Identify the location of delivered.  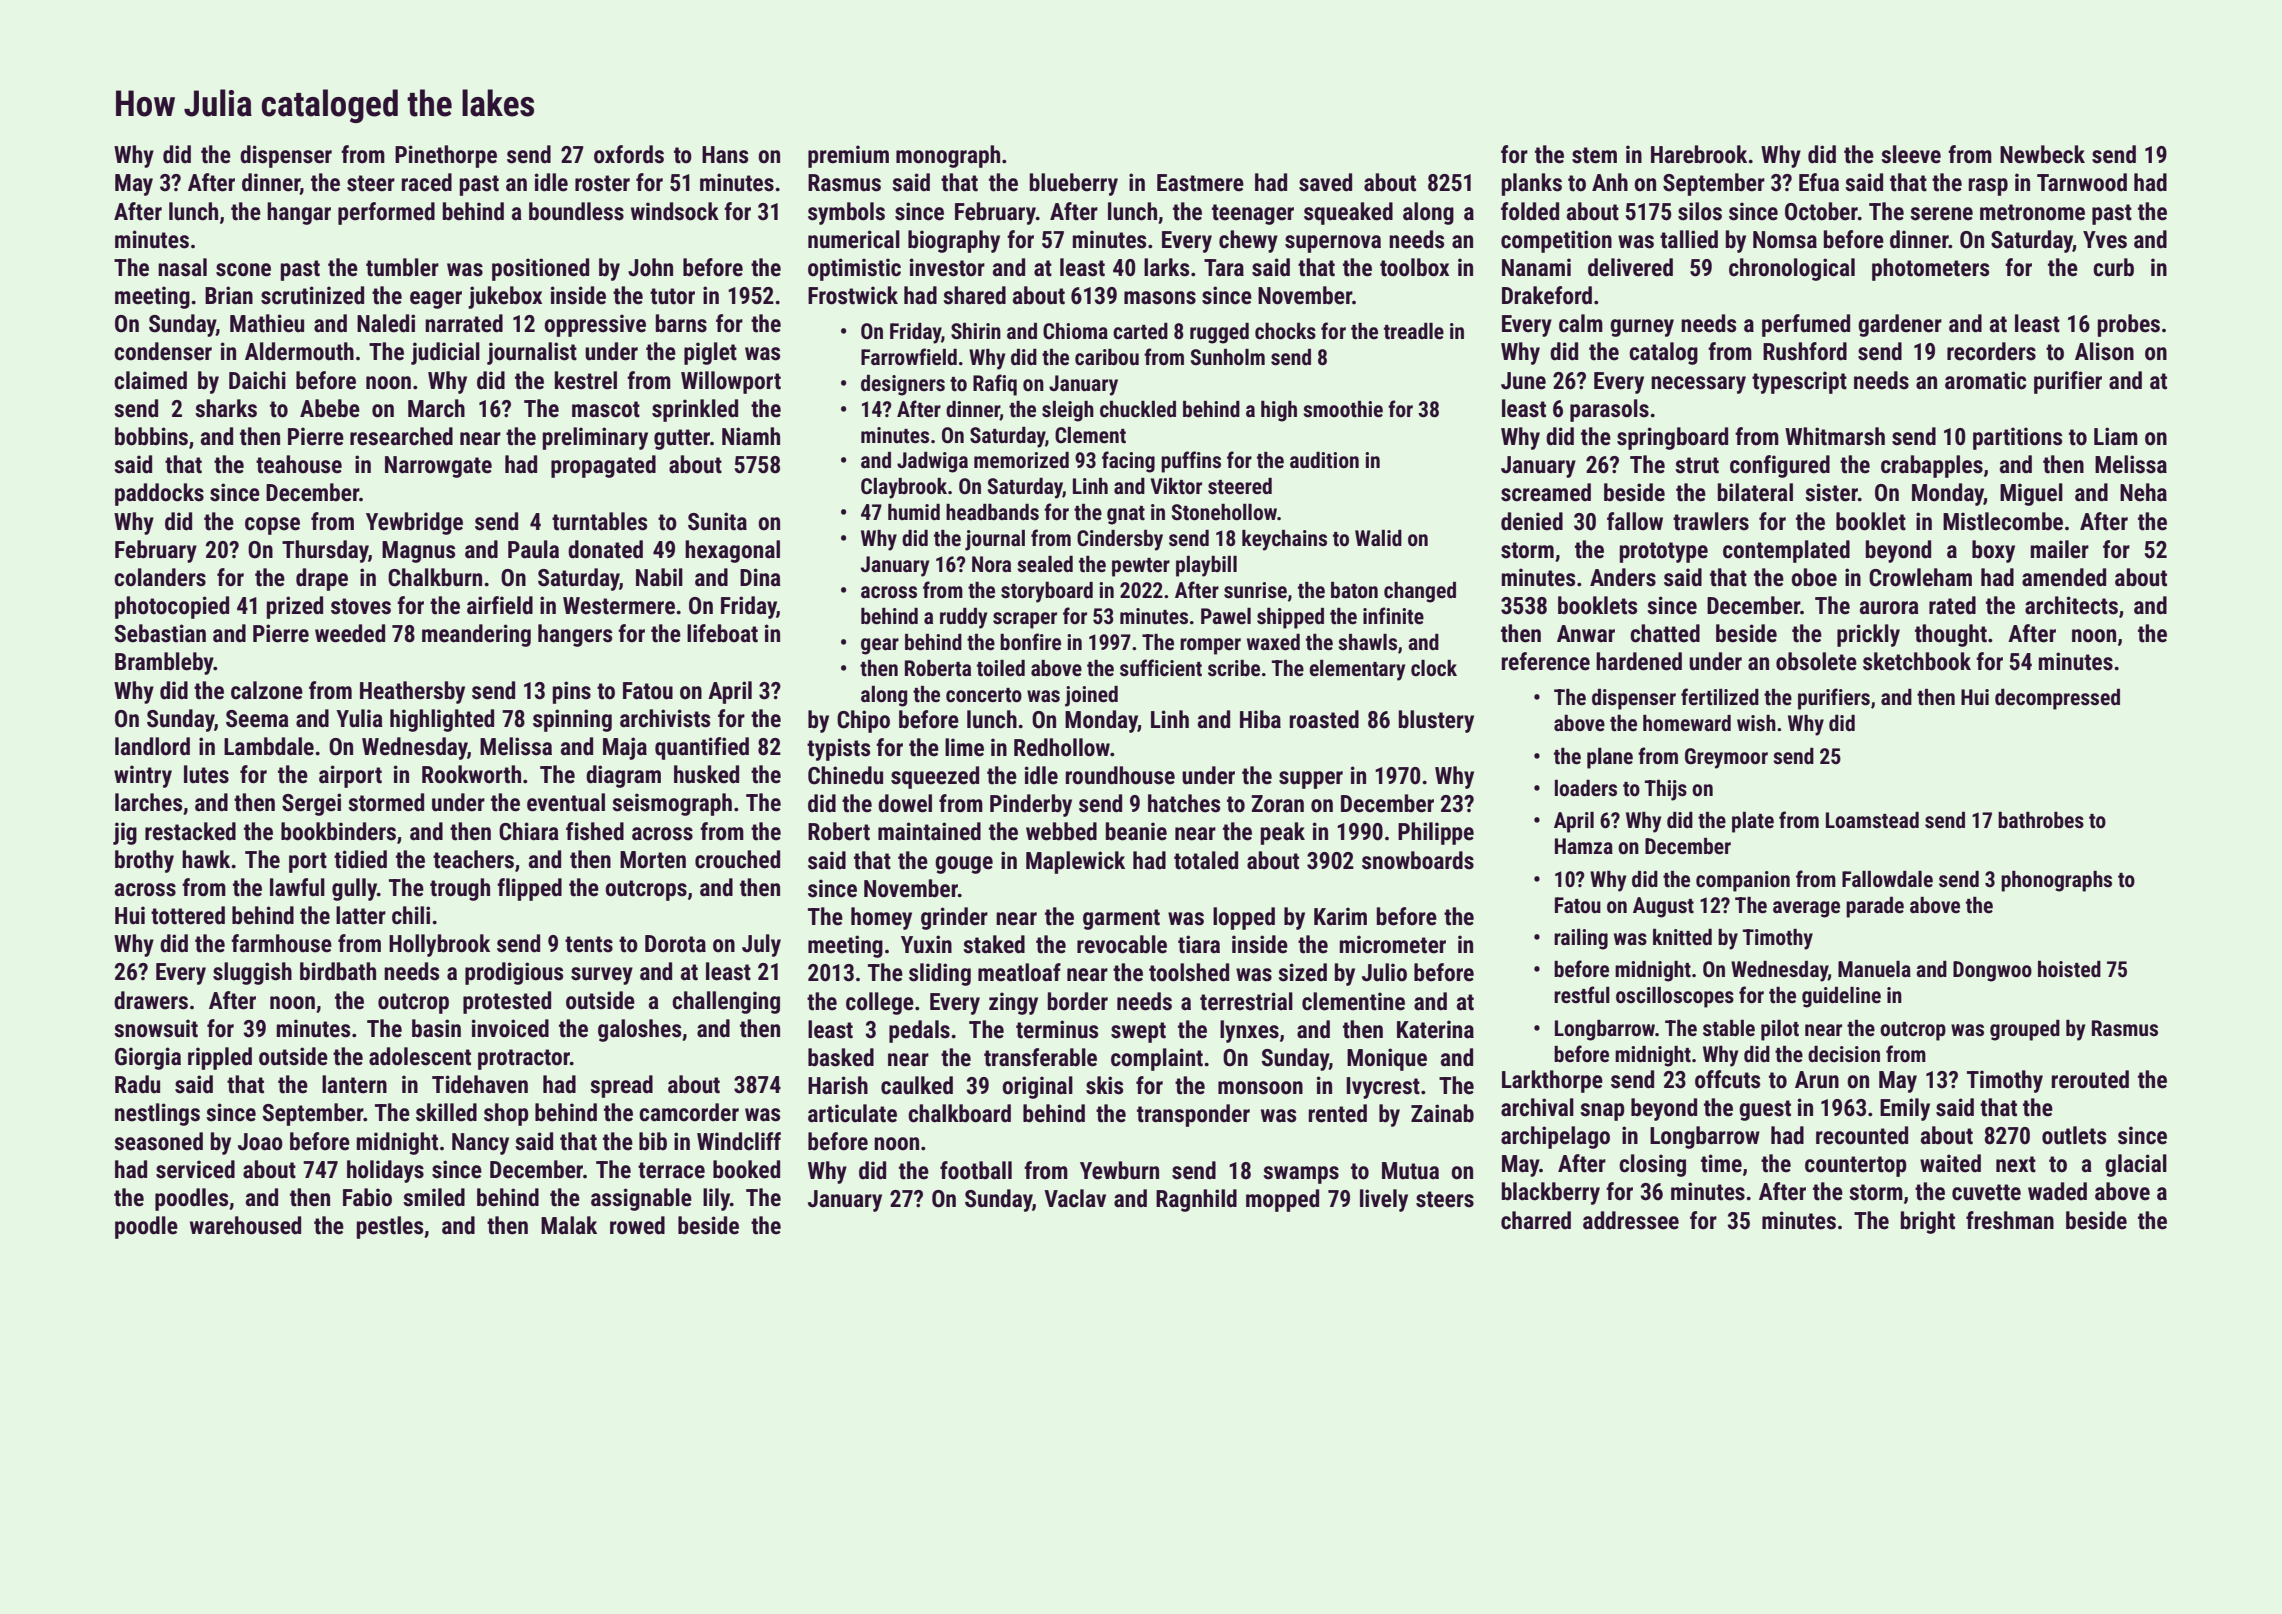
(1630, 267).
